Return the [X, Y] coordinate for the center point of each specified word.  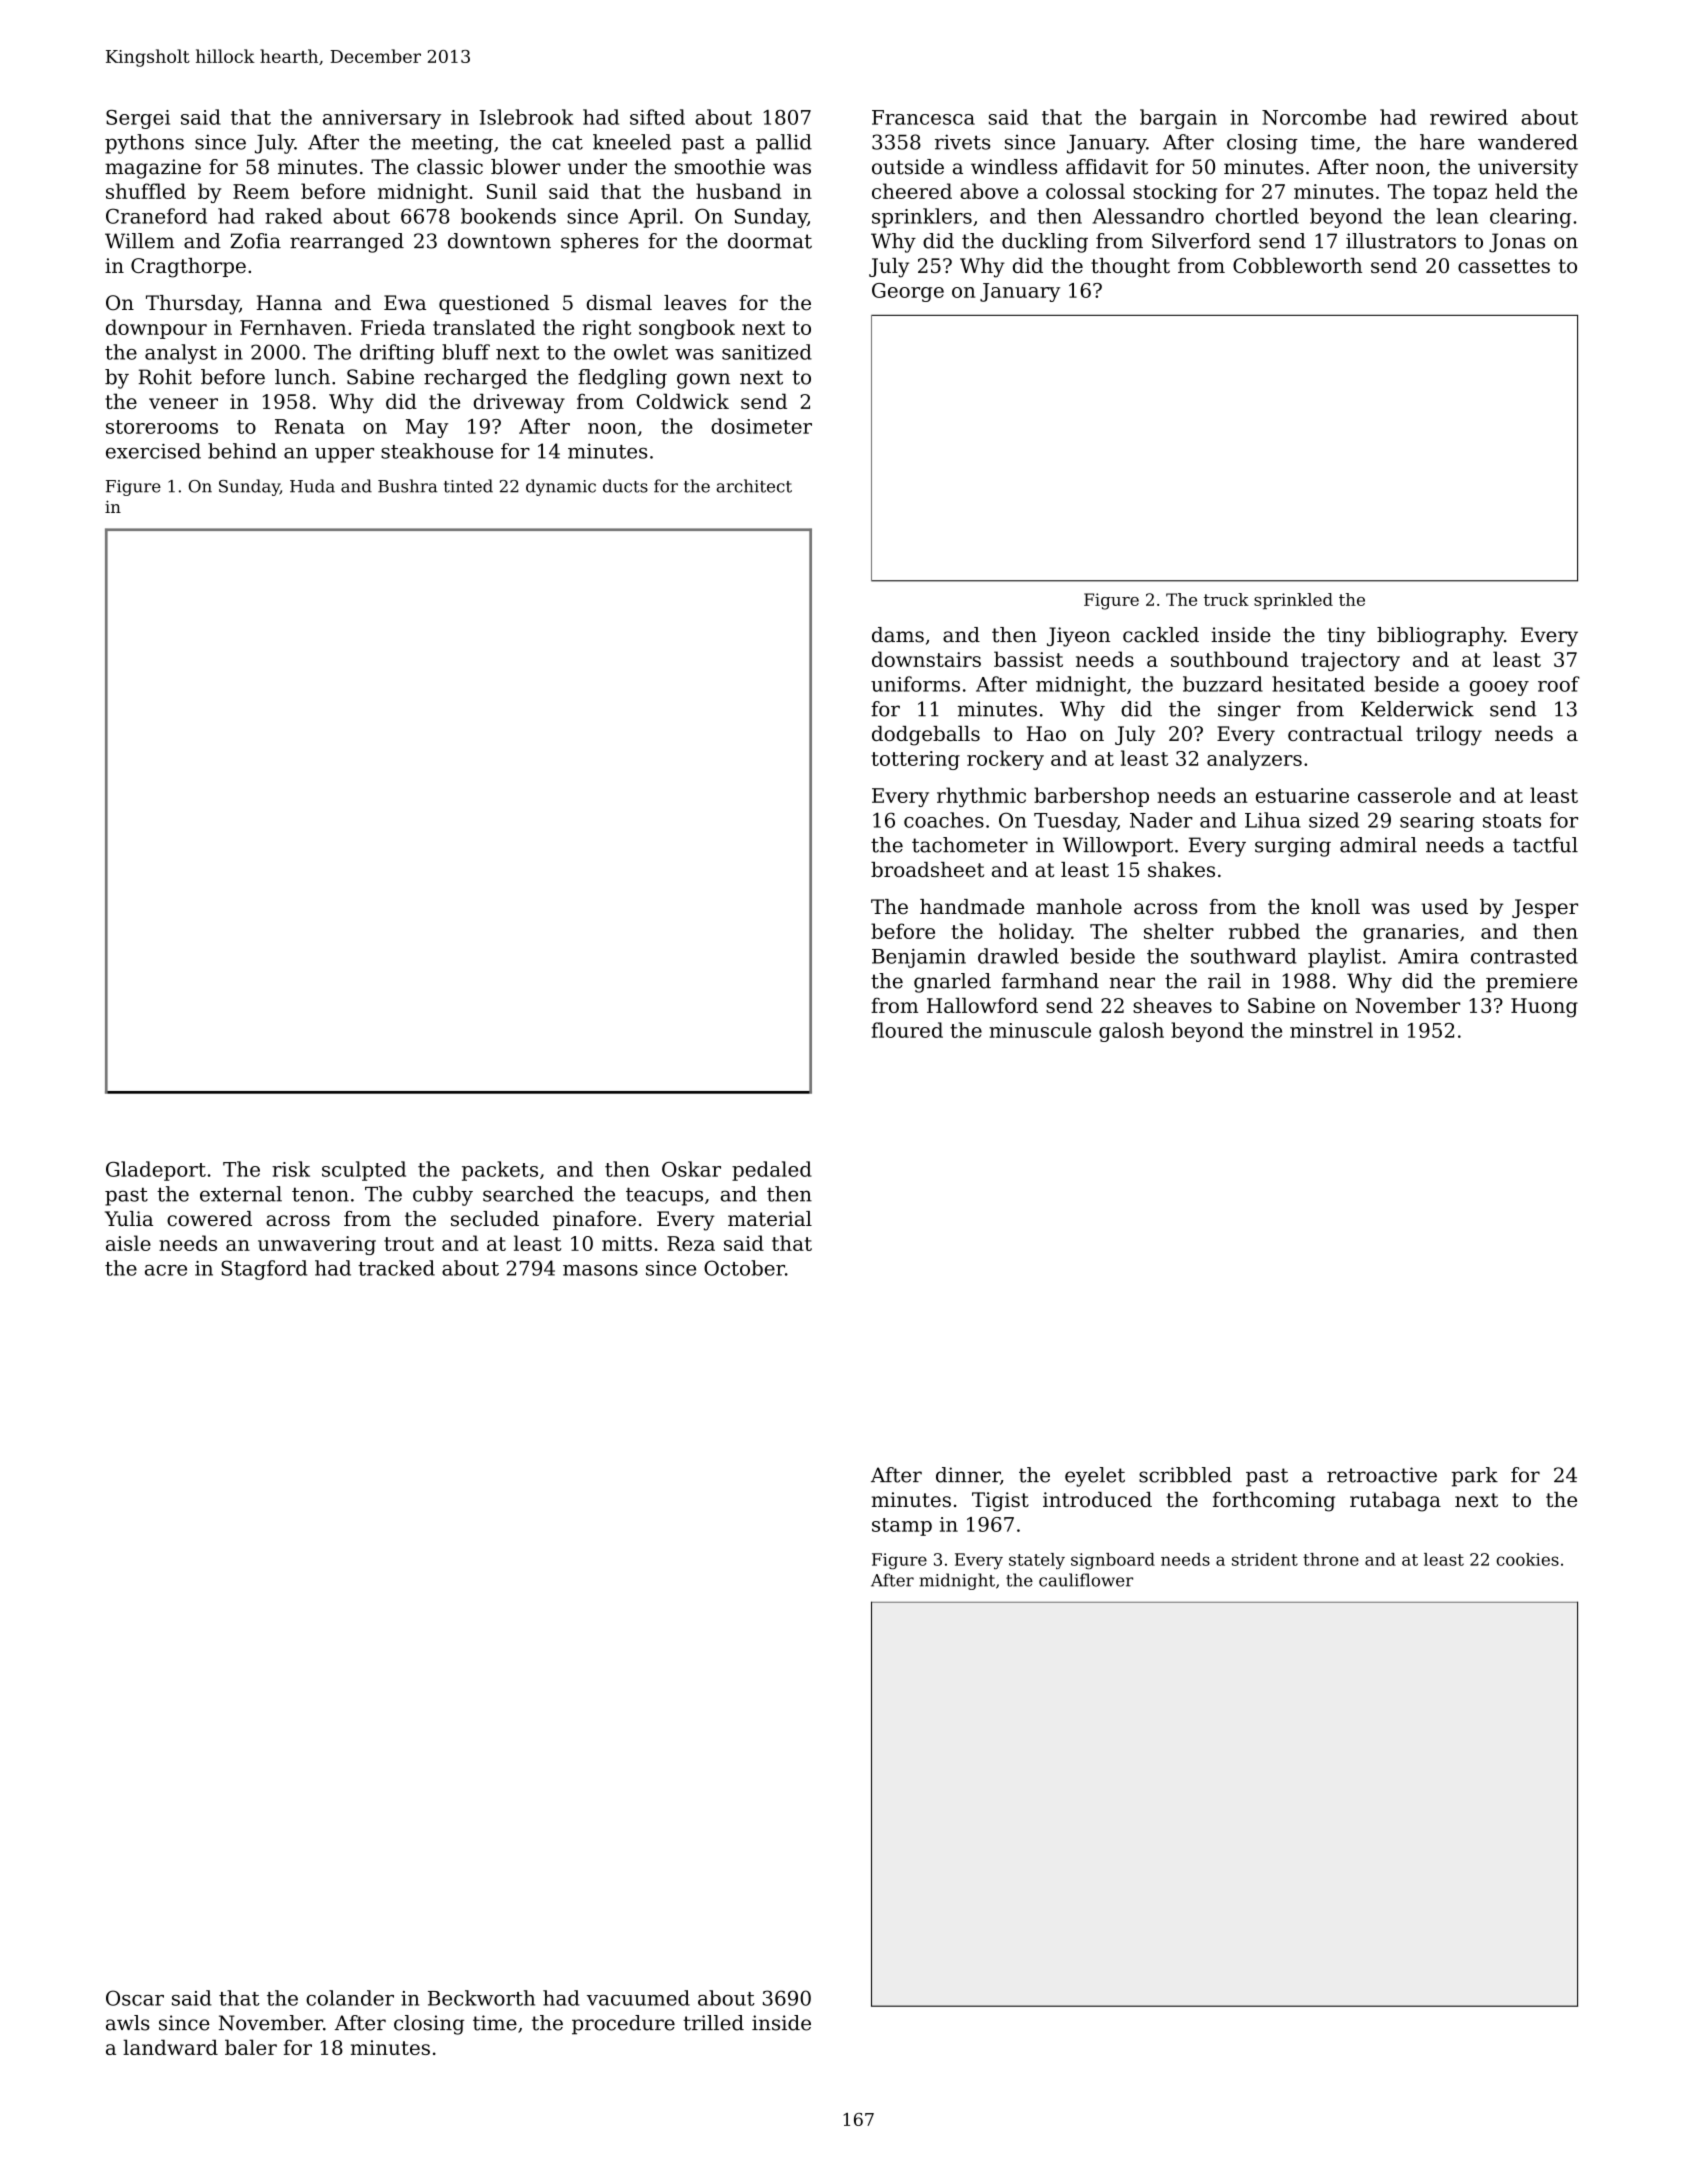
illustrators [1401, 241]
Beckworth [481, 1998]
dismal [619, 303]
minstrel [1331, 1030]
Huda [312, 486]
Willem [139, 241]
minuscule [1040, 1030]
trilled [713, 2023]
